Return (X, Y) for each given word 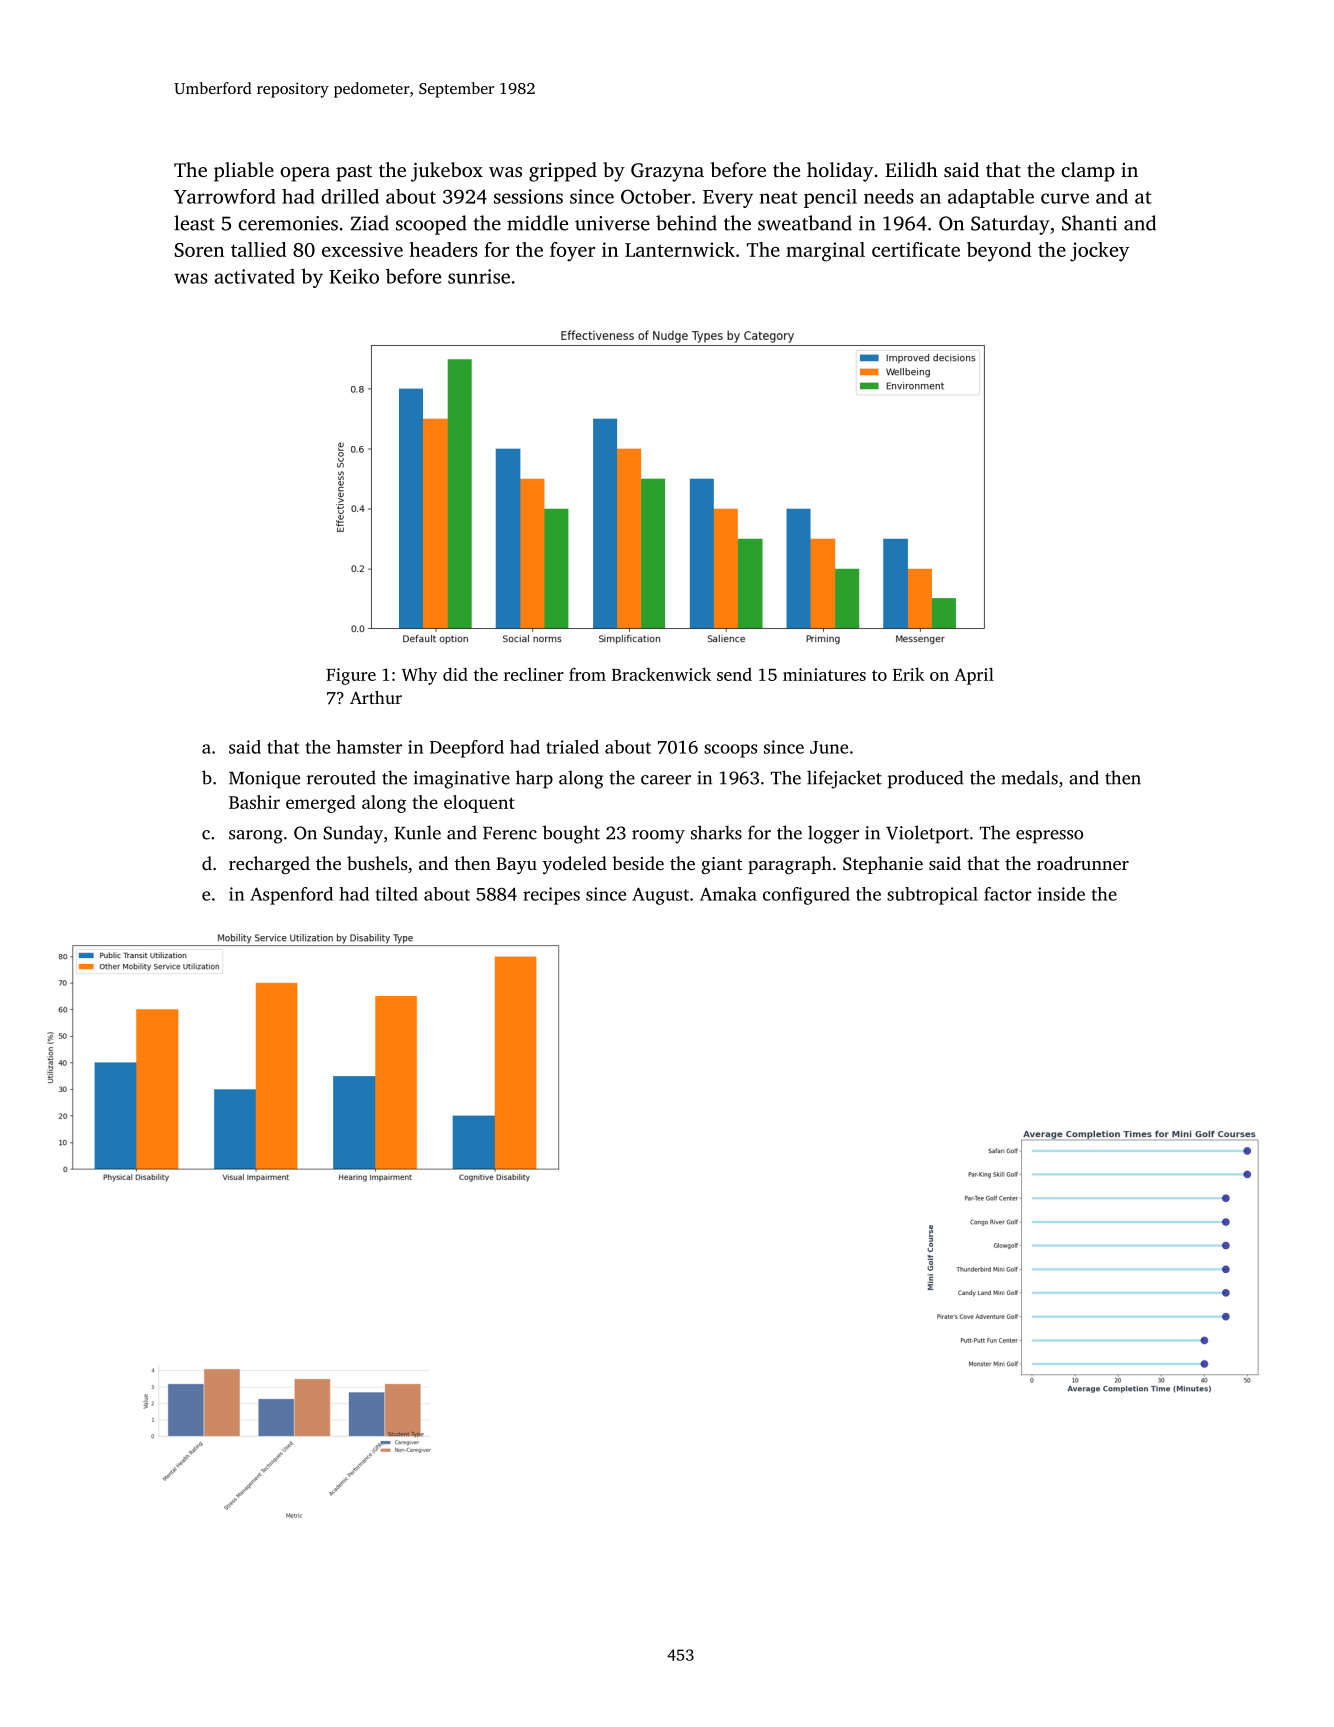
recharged (269, 865)
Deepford (467, 749)
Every (728, 199)
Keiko (354, 276)
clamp (1088, 172)
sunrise (479, 276)
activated (255, 276)
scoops (730, 751)
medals (1029, 777)
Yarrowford (225, 196)
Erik (908, 674)
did (455, 674)
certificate (916, 249)
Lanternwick (680, 249)
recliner (534, 674)
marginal (825, 252)
